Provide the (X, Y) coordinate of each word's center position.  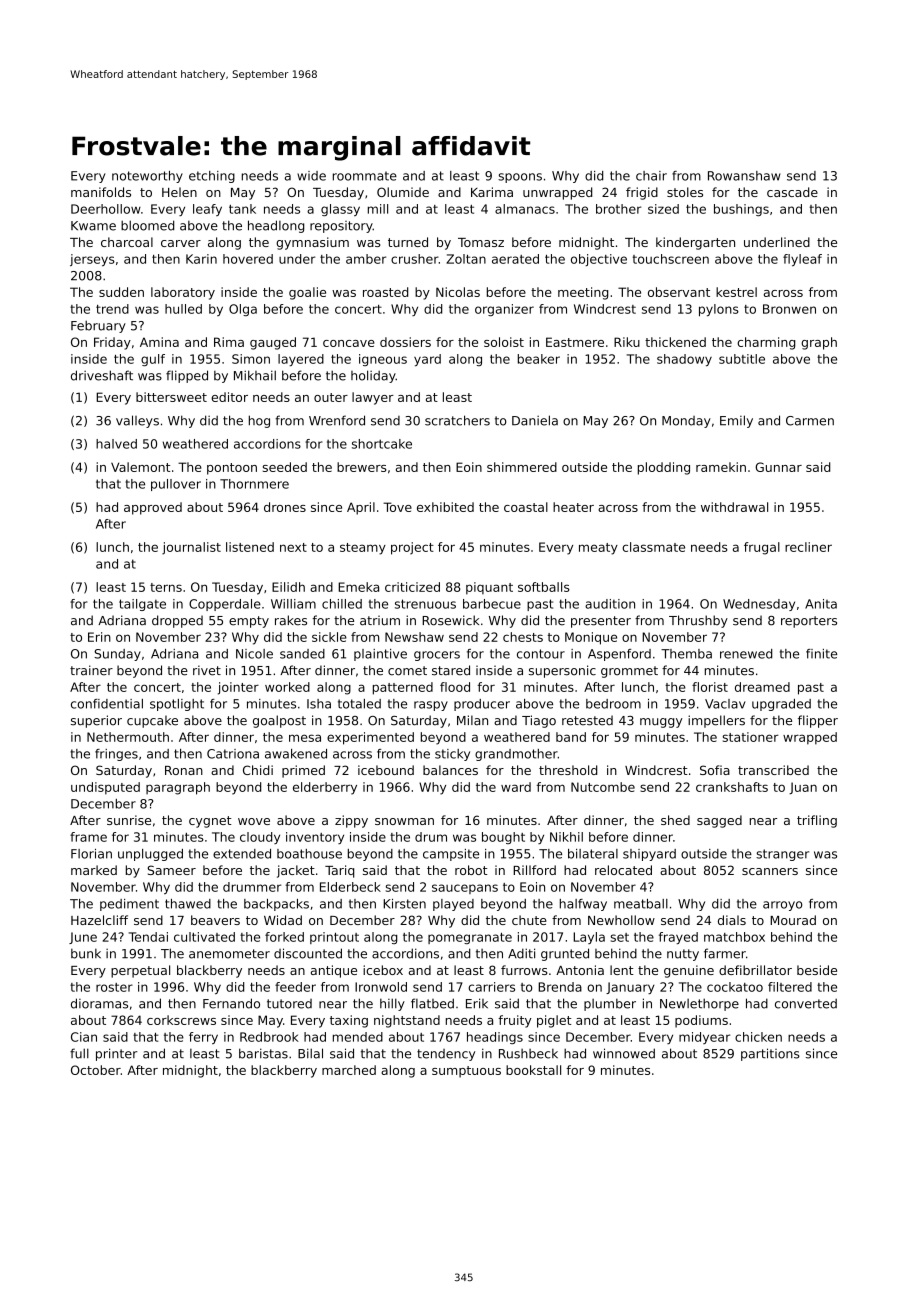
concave (349, 343)
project (412, 548)
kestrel (736, 292)
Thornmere (254, 484)
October (96, 1070)
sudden (121, 292)
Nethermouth (128, 737)
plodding (664, 468)
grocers (437, 656)
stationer (751, 737)
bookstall (533, 1070)
